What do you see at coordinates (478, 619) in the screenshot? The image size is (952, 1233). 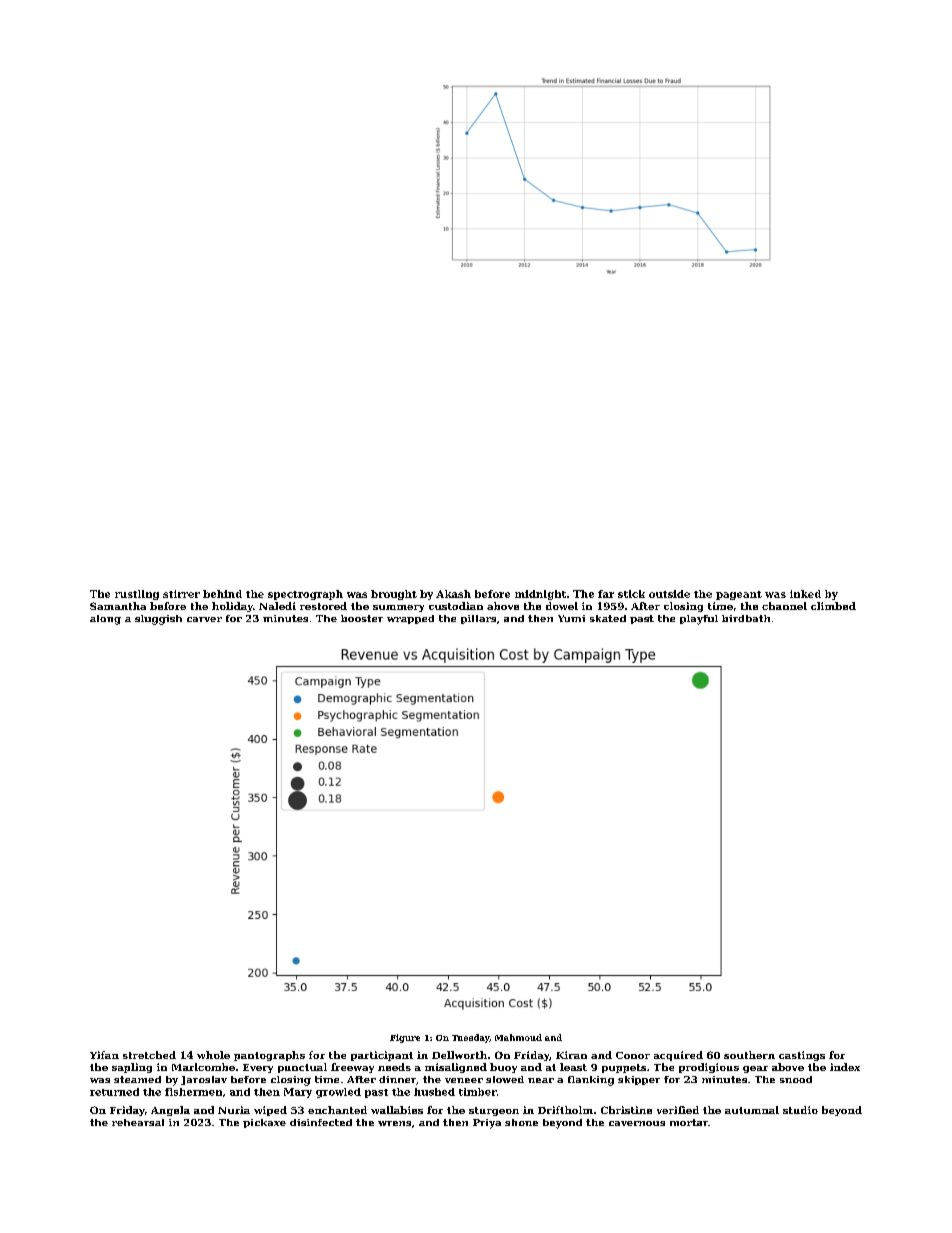 I see `pillars` at bounding box center [478, 619].
